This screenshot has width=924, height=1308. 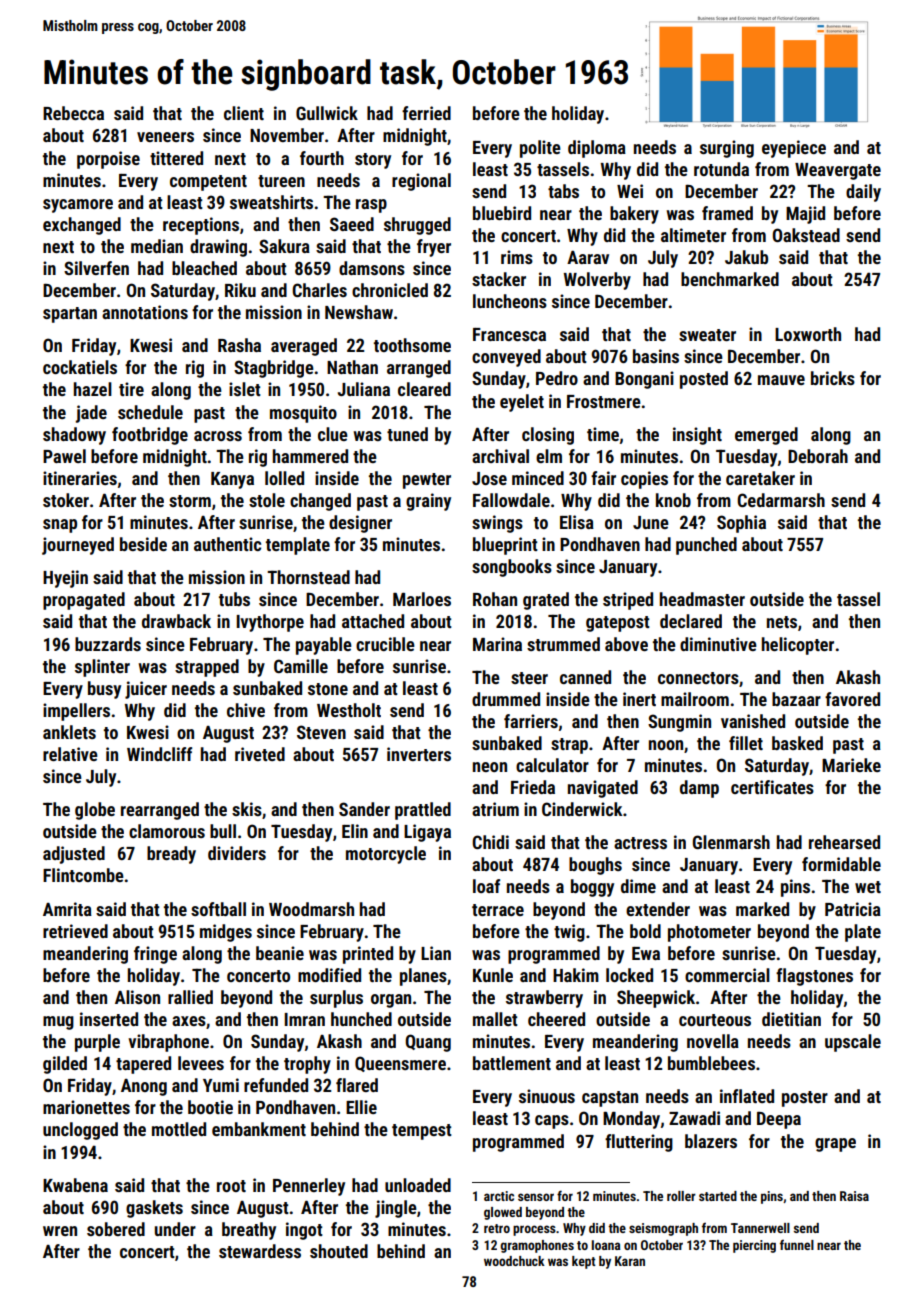 What do you see at coordinates (699, 789) in the screenshot?
I see `damp` at bounding box center [699, 789].
